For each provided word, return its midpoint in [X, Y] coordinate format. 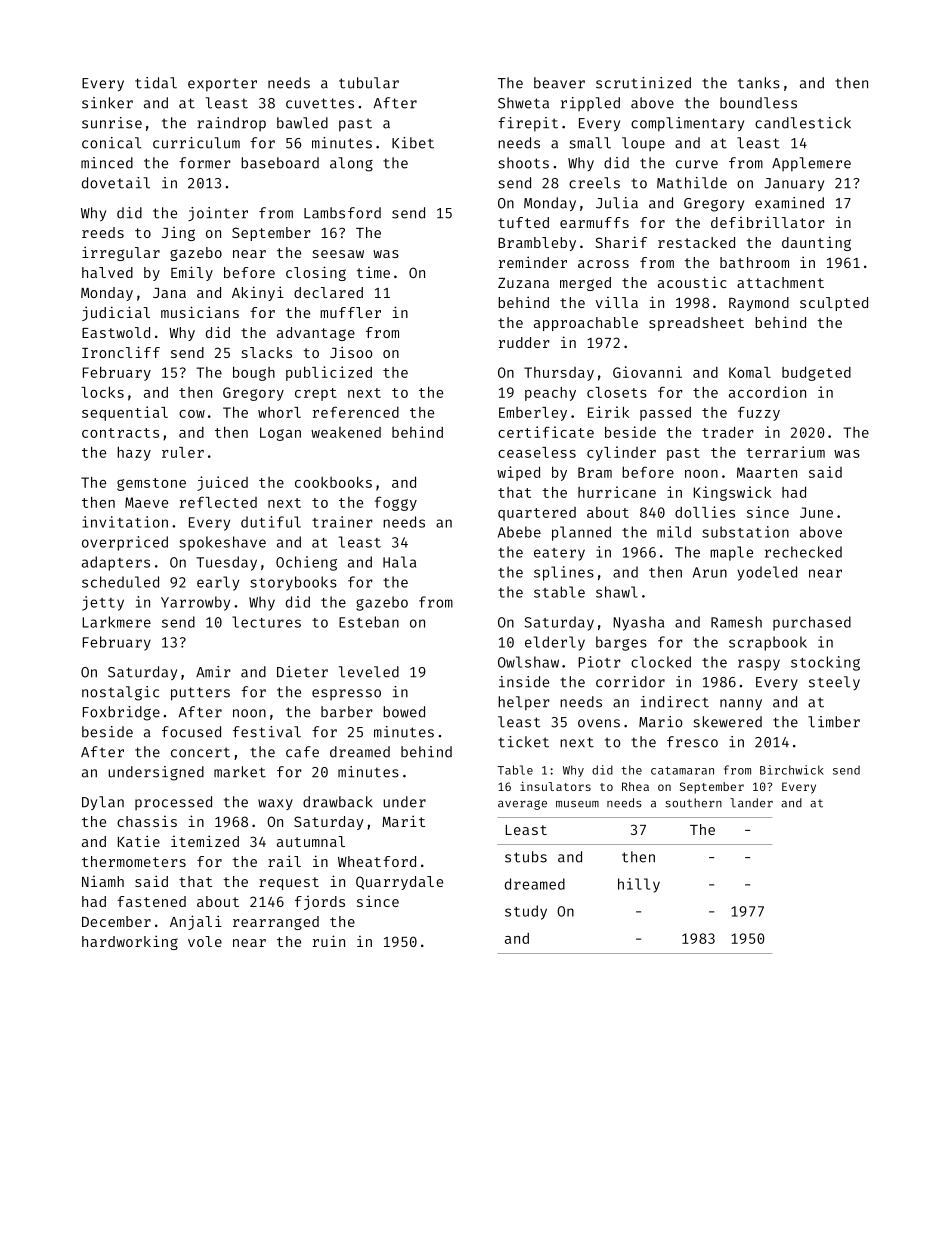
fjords [320, 903]
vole [205, 941]
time [373, 272]
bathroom [754, 262]
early [218, 583]
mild [674, 532]
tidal [156, 83]
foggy [396, 503]
